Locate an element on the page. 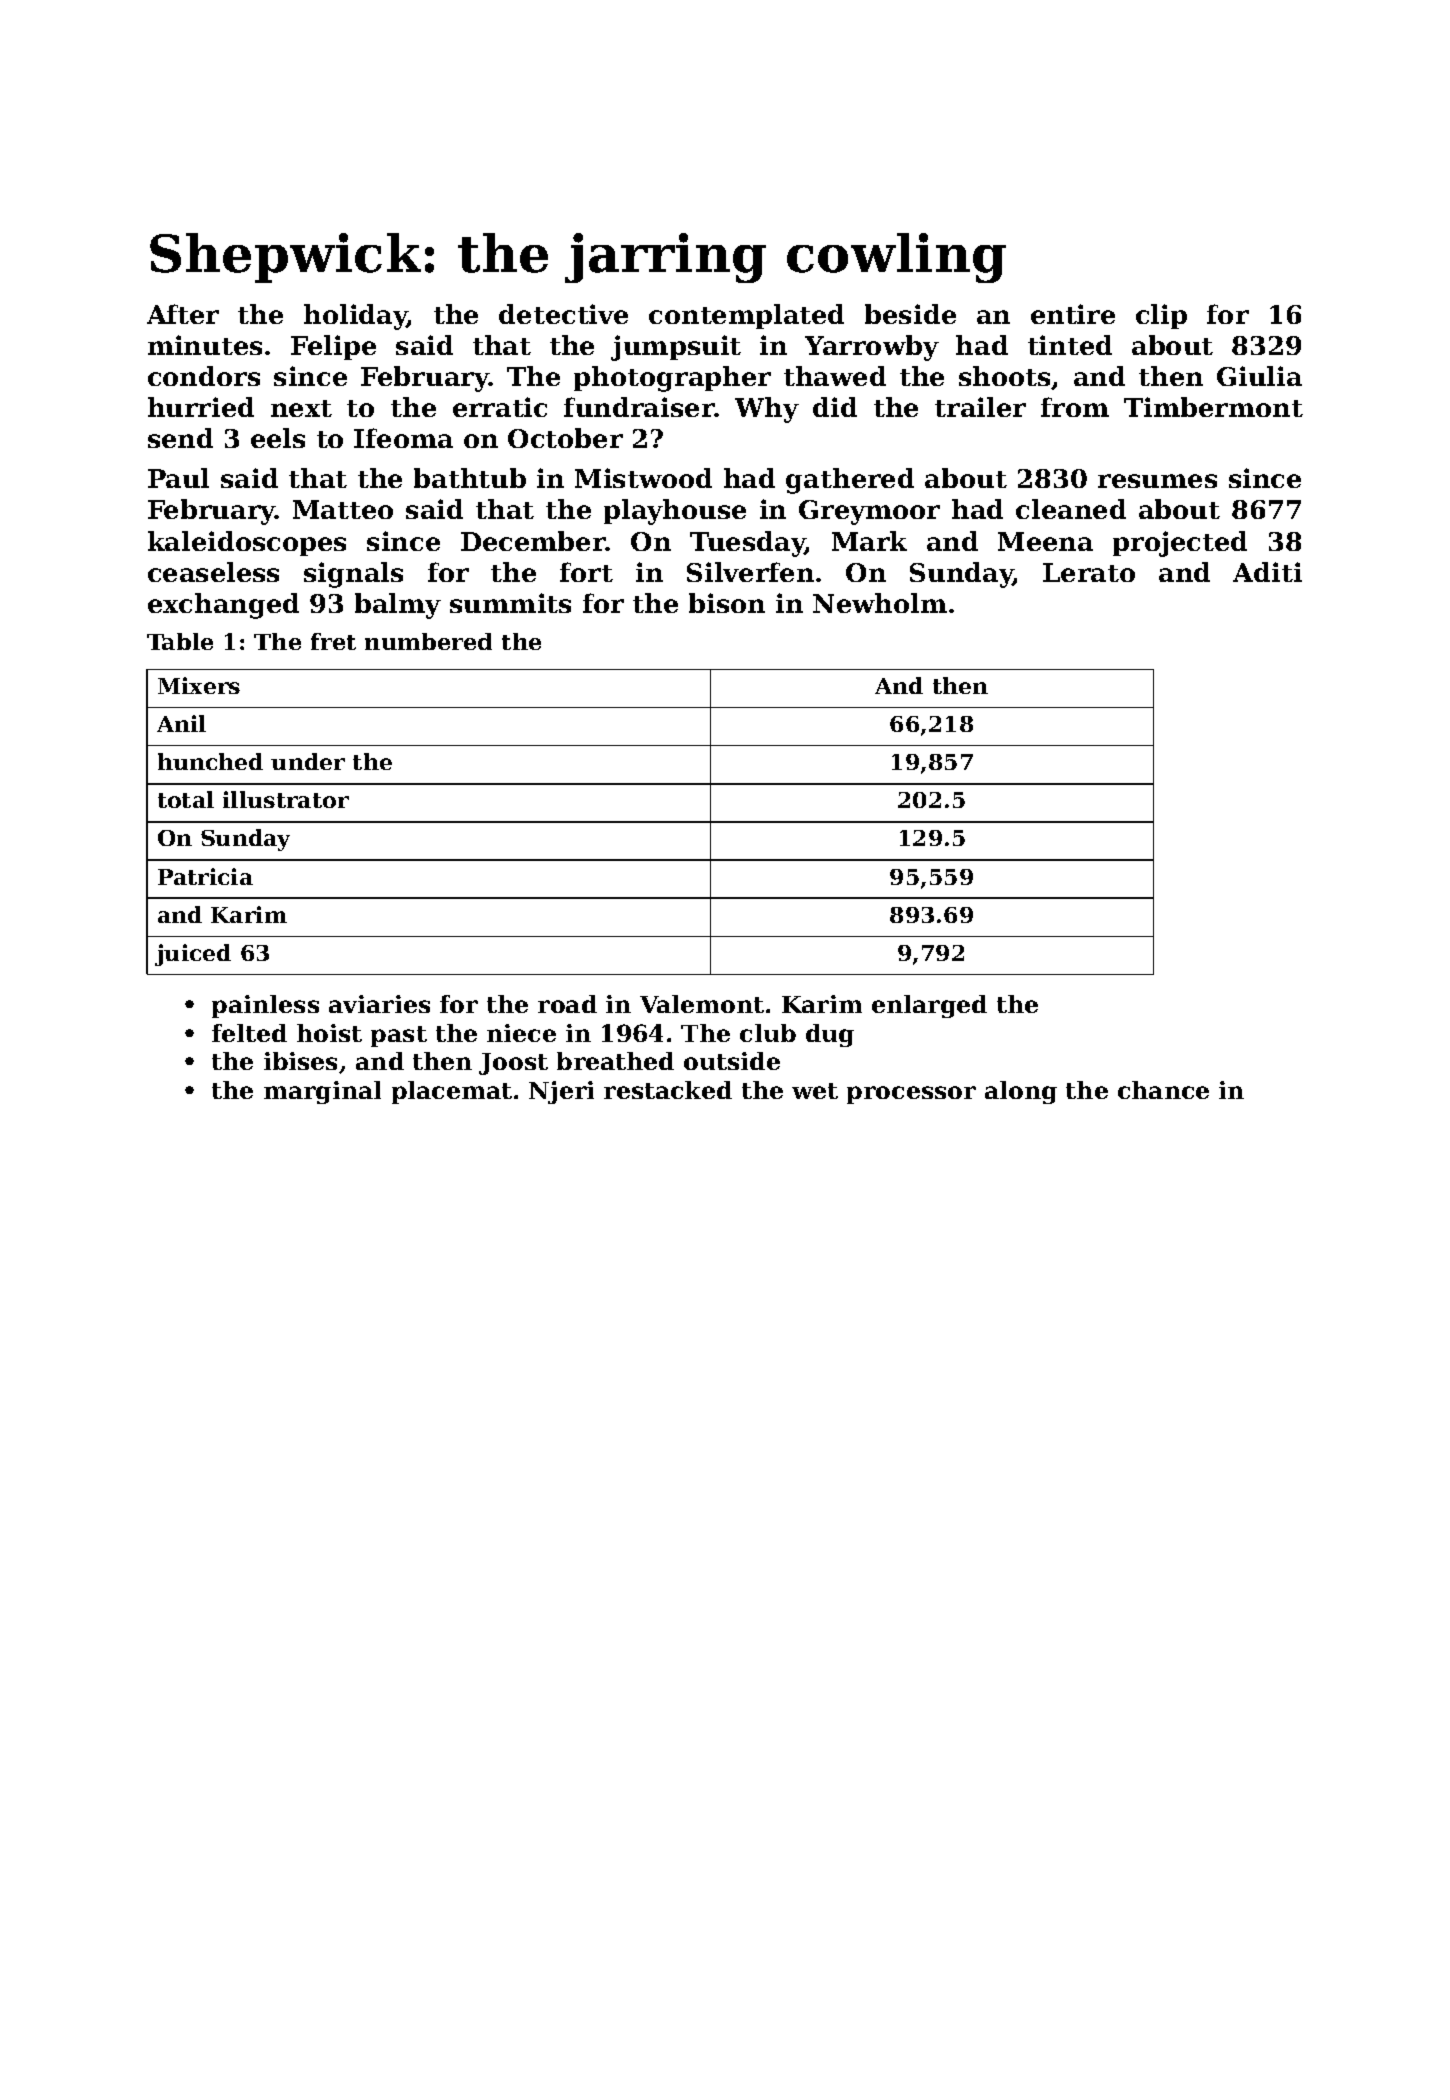  Greymoor is located at coordinates (869, 512).
